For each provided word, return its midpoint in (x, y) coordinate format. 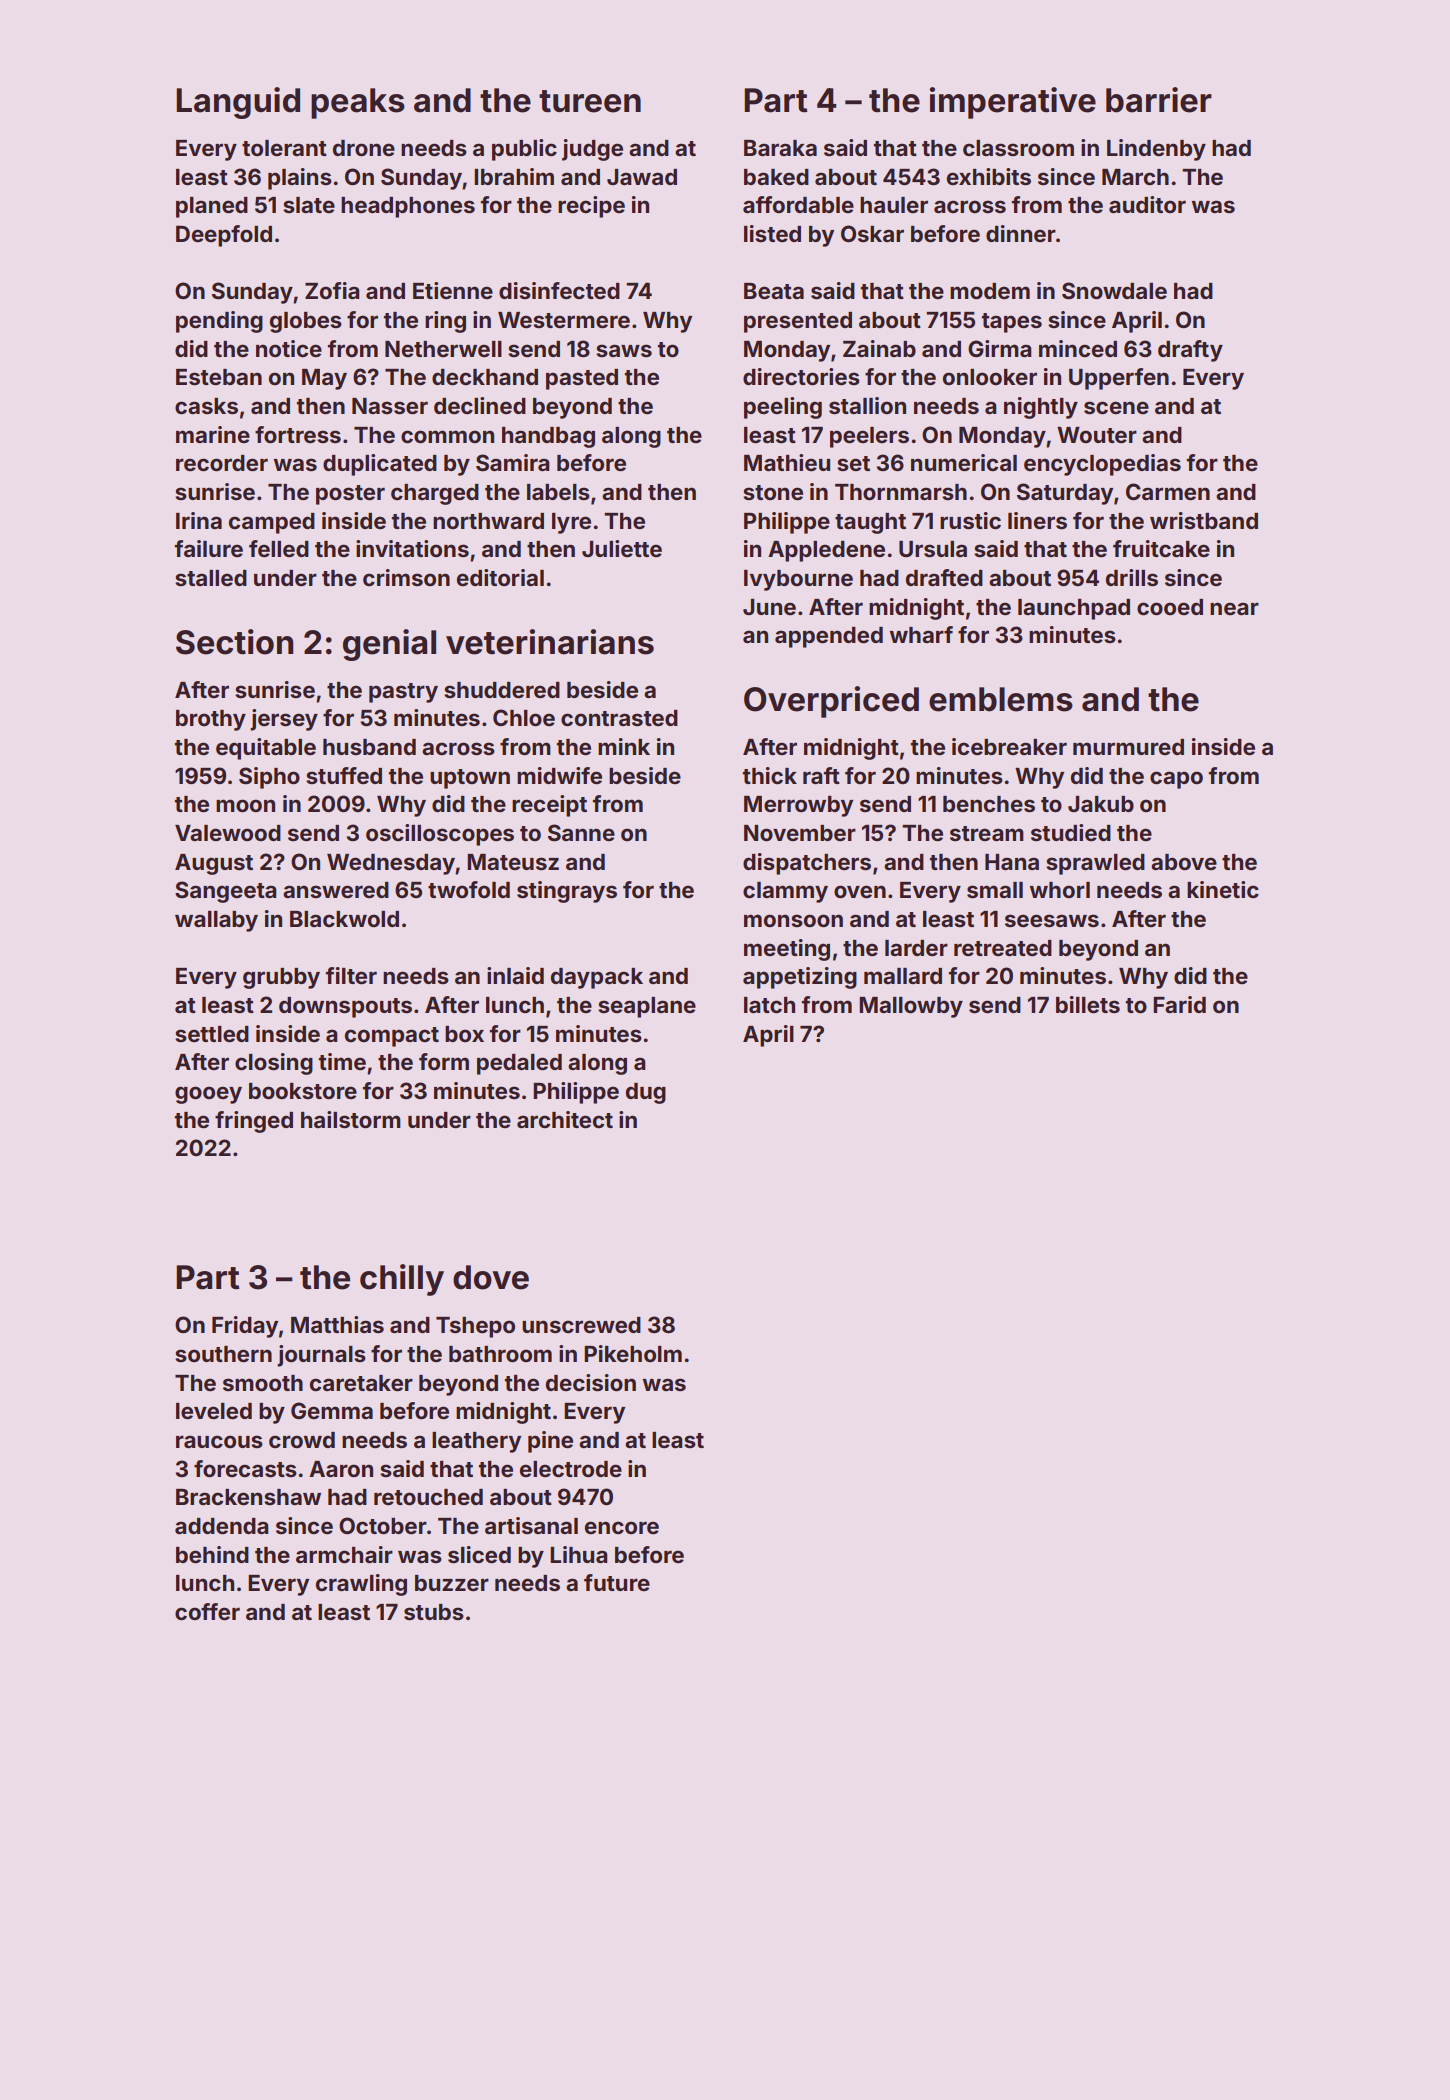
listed (772, 233)
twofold (469, 889)
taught (870, 523)
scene (1116, 408)
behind (212, 1555)
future (617, 1582)
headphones (408, 207)
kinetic (1223, 889)
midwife (559, 776)
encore (622, 1527)
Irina (199, 520)
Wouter (1097, 435)
